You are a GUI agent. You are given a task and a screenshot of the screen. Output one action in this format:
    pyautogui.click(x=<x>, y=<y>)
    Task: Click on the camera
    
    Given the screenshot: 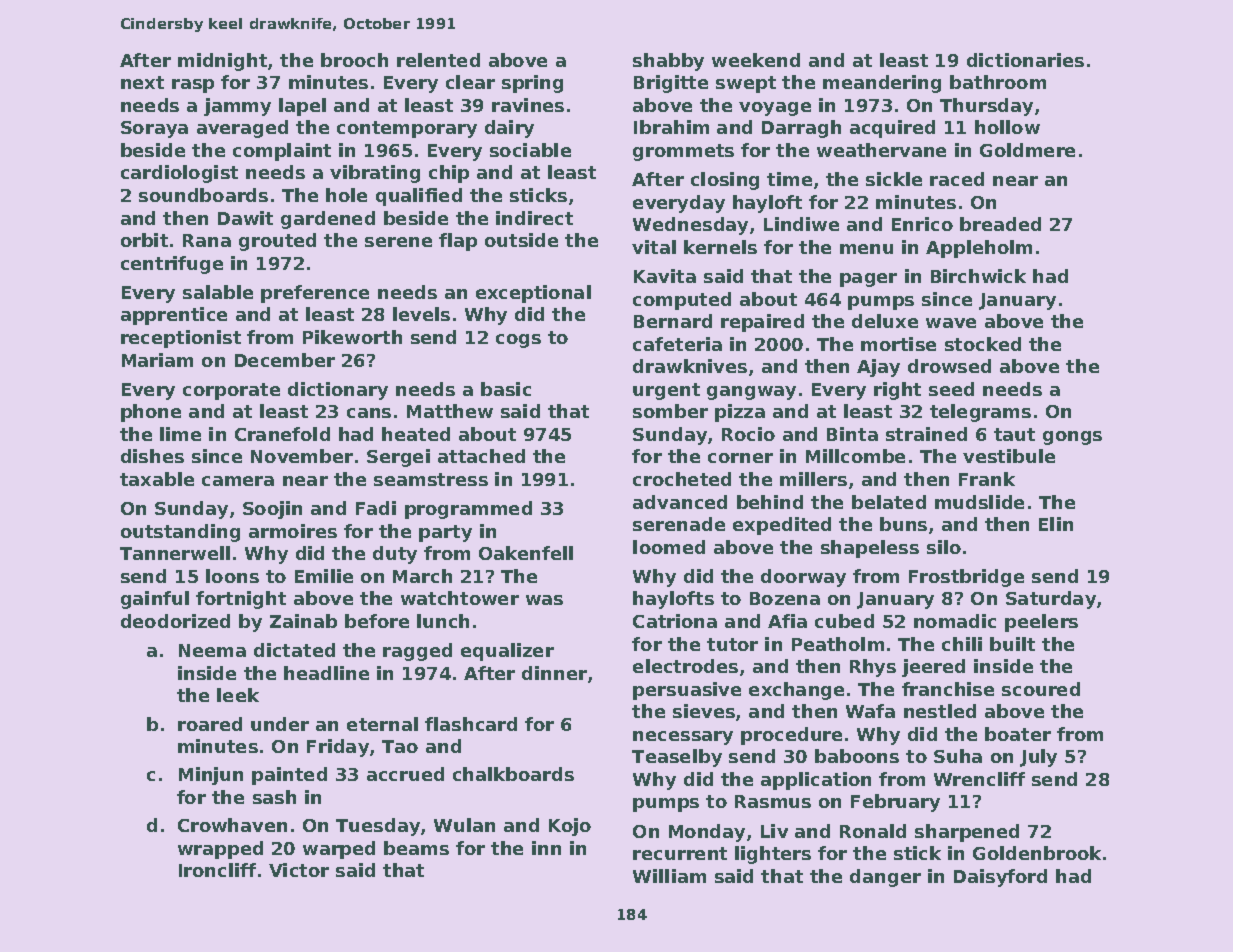 What is the action you would take?
    pyautogui.click(x=238, y=481)
